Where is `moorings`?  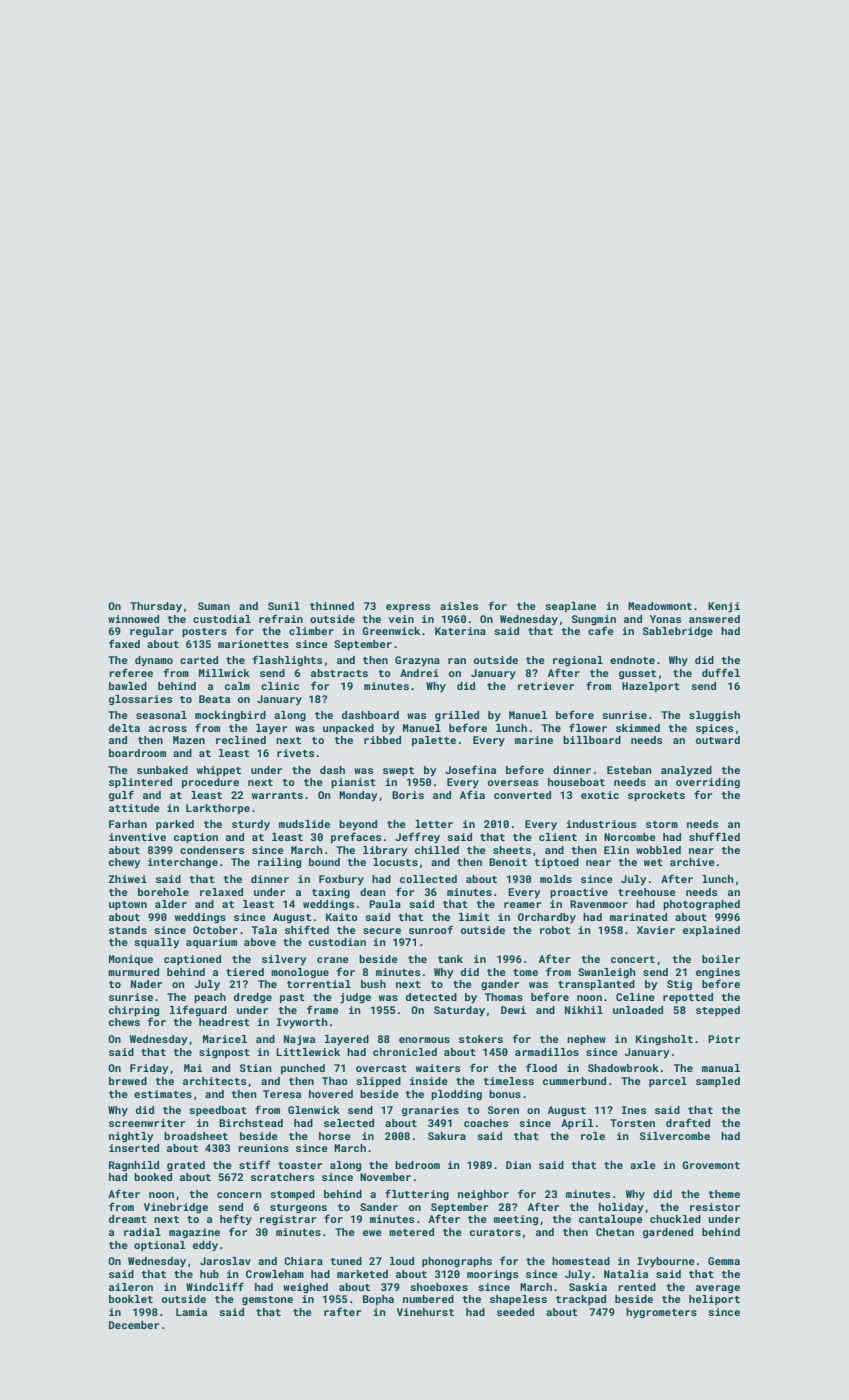
moorings is located at coordinates (492, 1275).
